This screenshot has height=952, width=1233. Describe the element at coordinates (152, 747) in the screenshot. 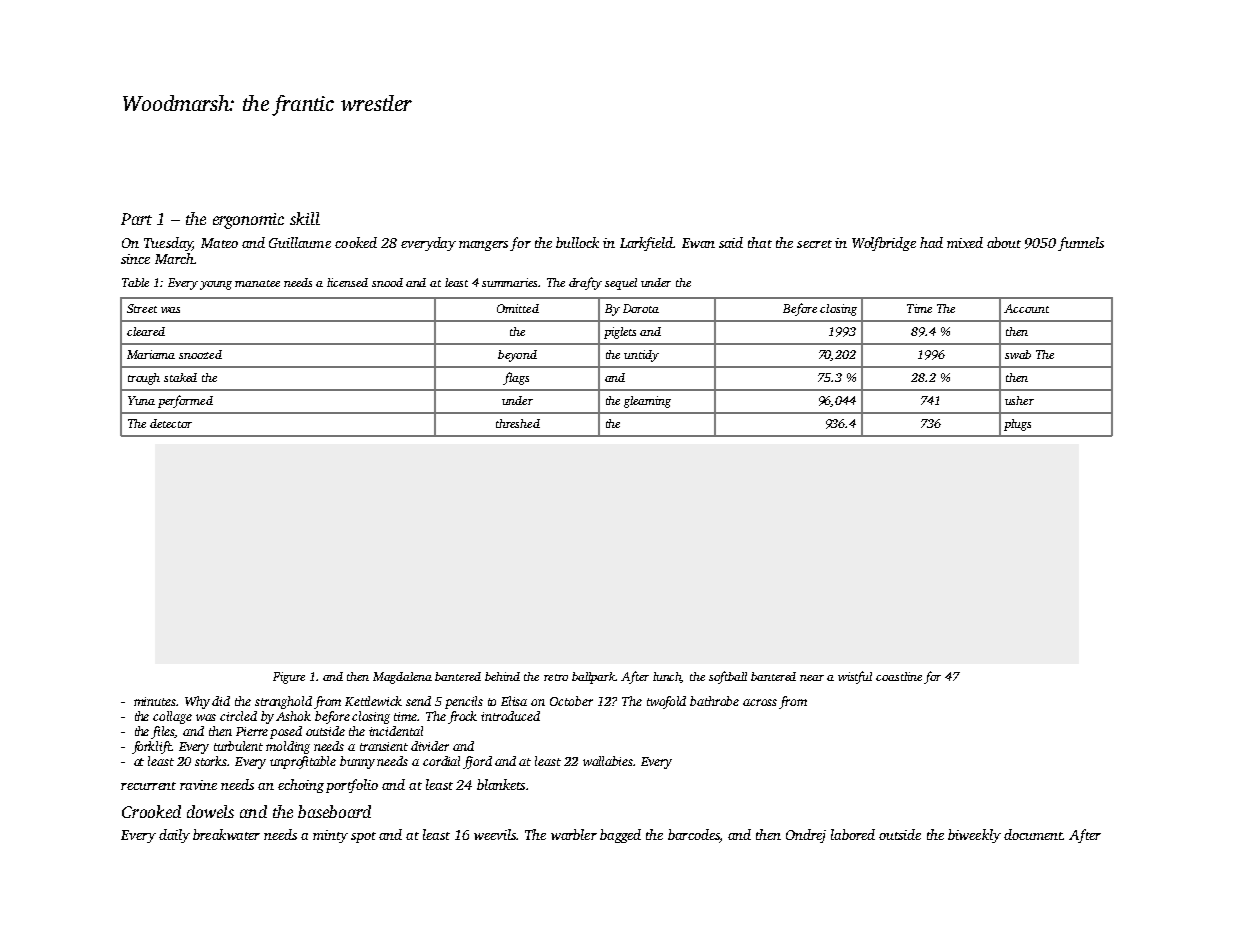

I see `forklift` at that location.
